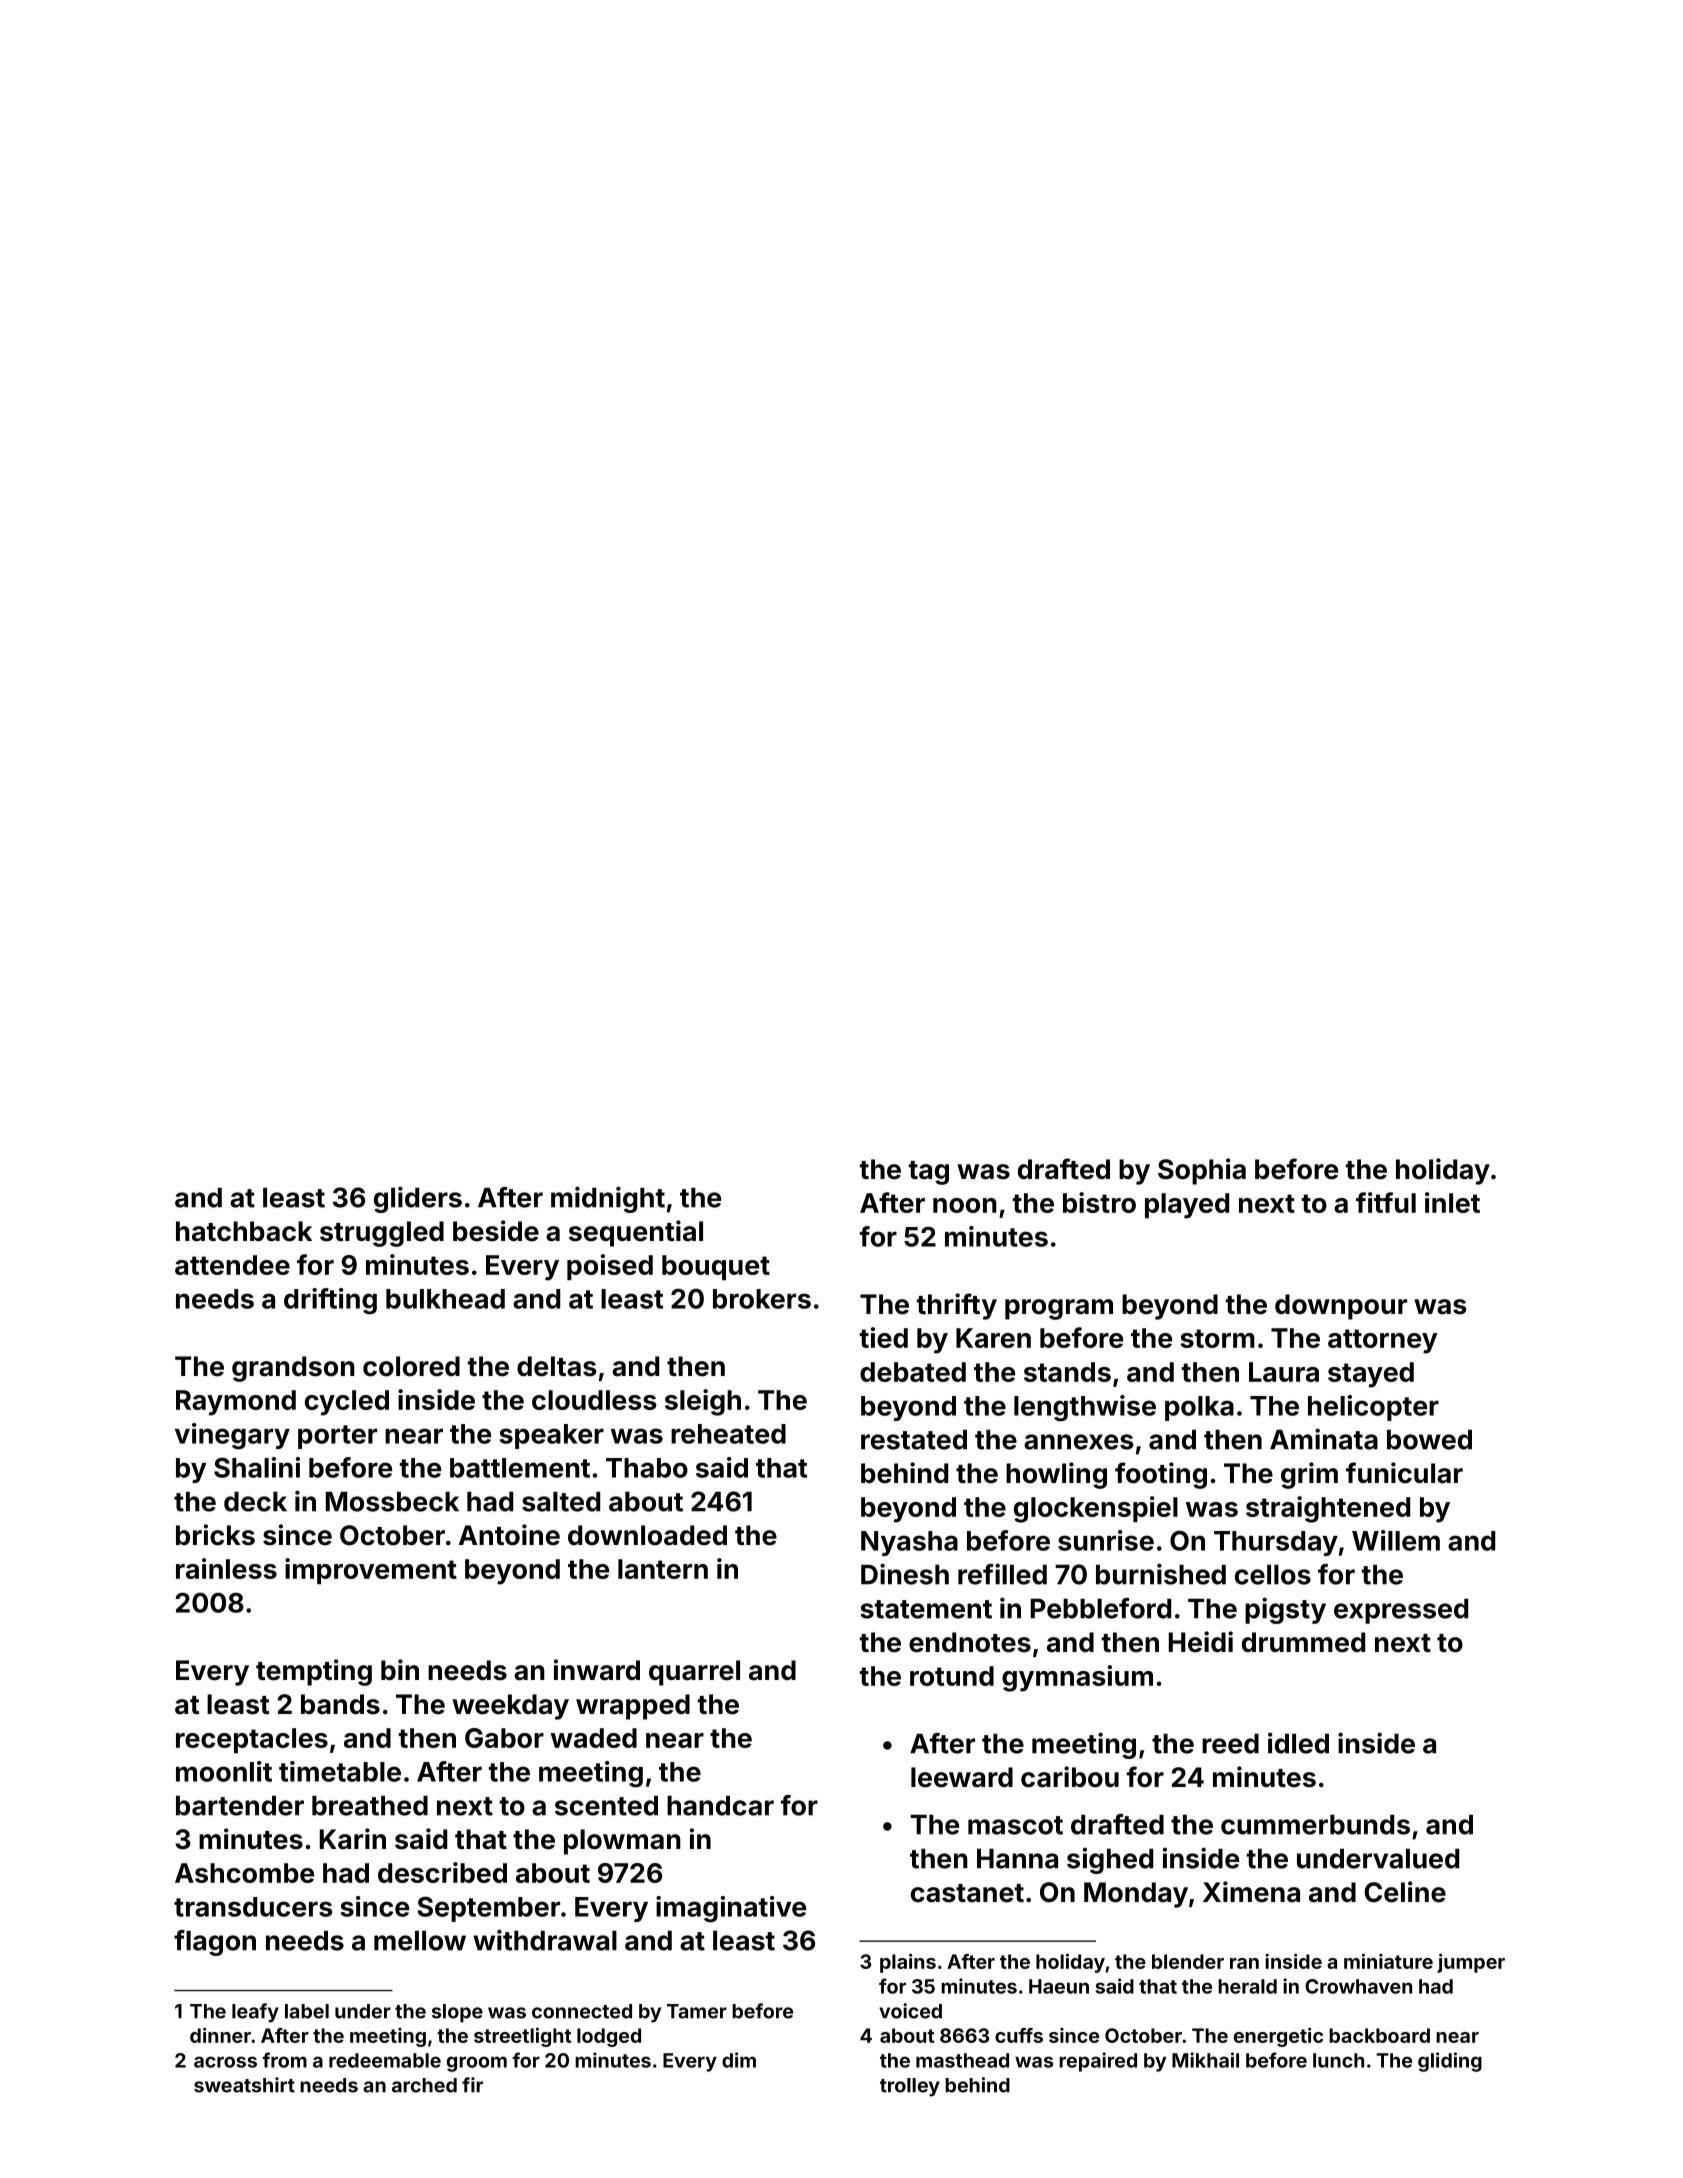  I want to click on poised, so click(610, 1267).
